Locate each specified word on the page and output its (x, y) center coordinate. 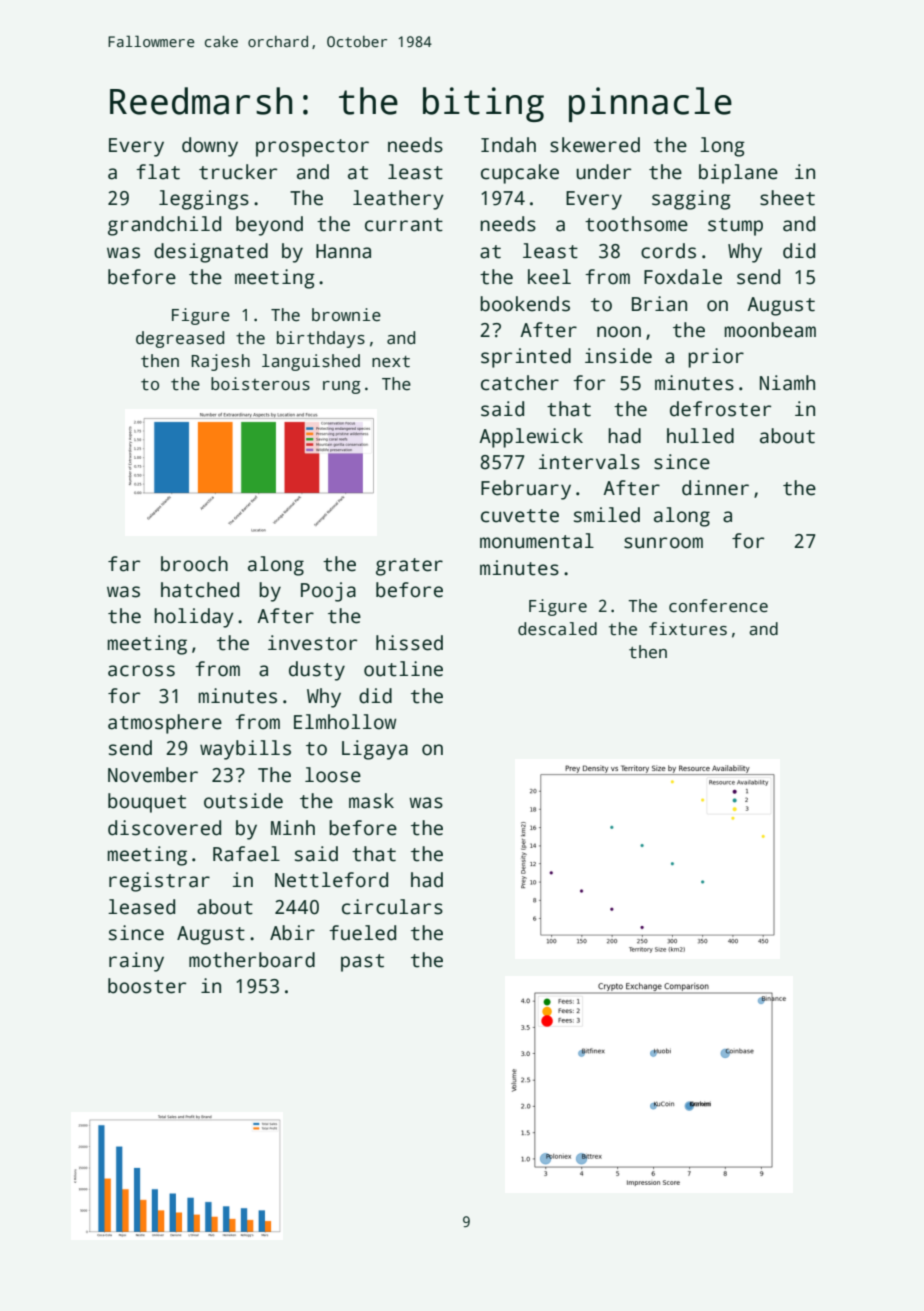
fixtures (688, 629)
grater (409, 567)
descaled (557, 629)
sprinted (526, 358)
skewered (595, 145)
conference (718, 606)
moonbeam (770, 330)
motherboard (252, 960)
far (124, 564)
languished (311, 362)
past (362, 963)
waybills (245, 750)
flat (158, 172)
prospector (312, 148)
